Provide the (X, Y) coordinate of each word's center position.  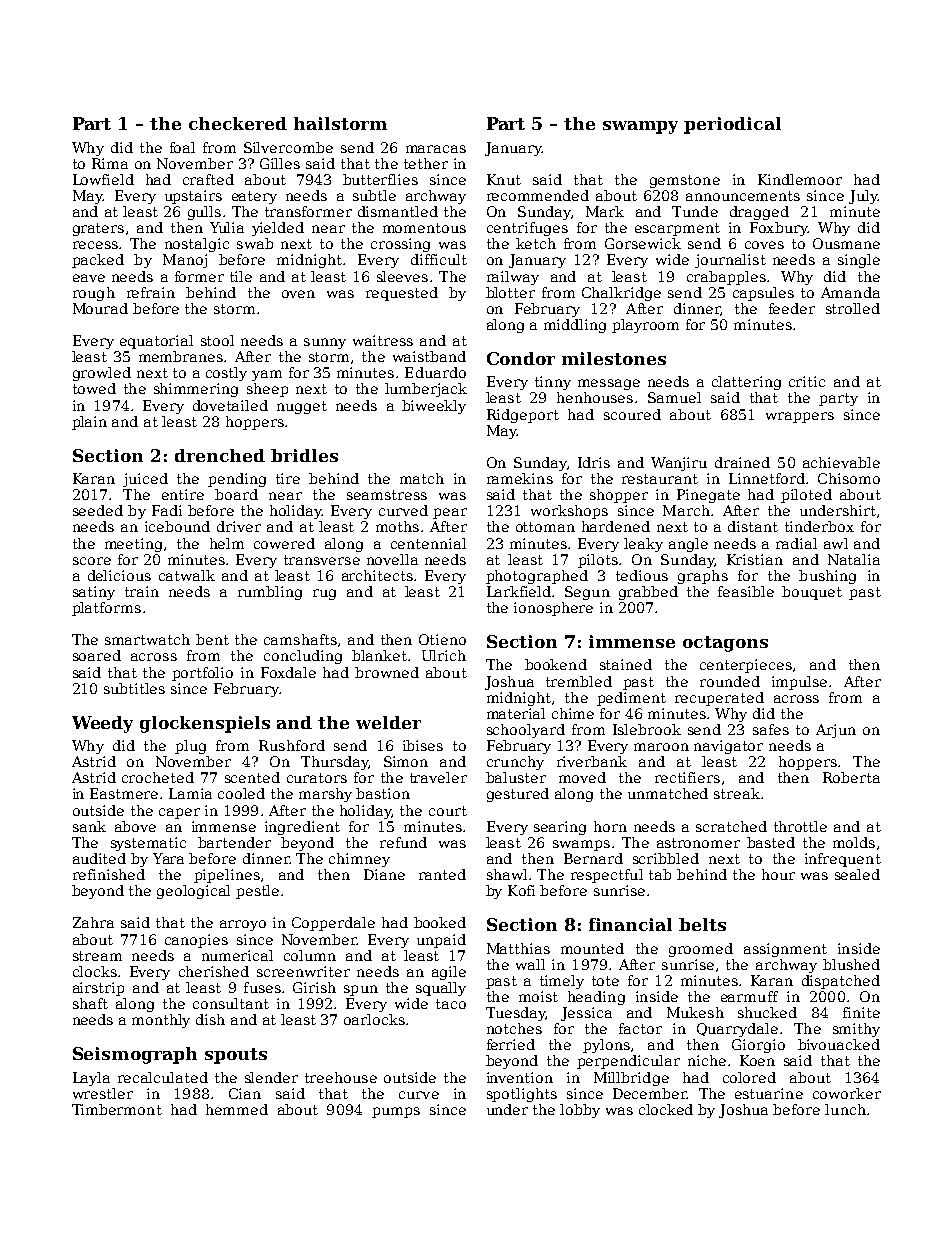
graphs (703, 577)
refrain (151, 292)
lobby (580, 1111)
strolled (853, 308)
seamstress (387, 495)
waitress (383, 340)
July (863, 197)
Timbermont (117, 1109)
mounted (592, 948)
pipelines (227, 876)
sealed (857, 874)
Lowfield (103, 179)
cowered (284, 543)
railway (513, 278)
